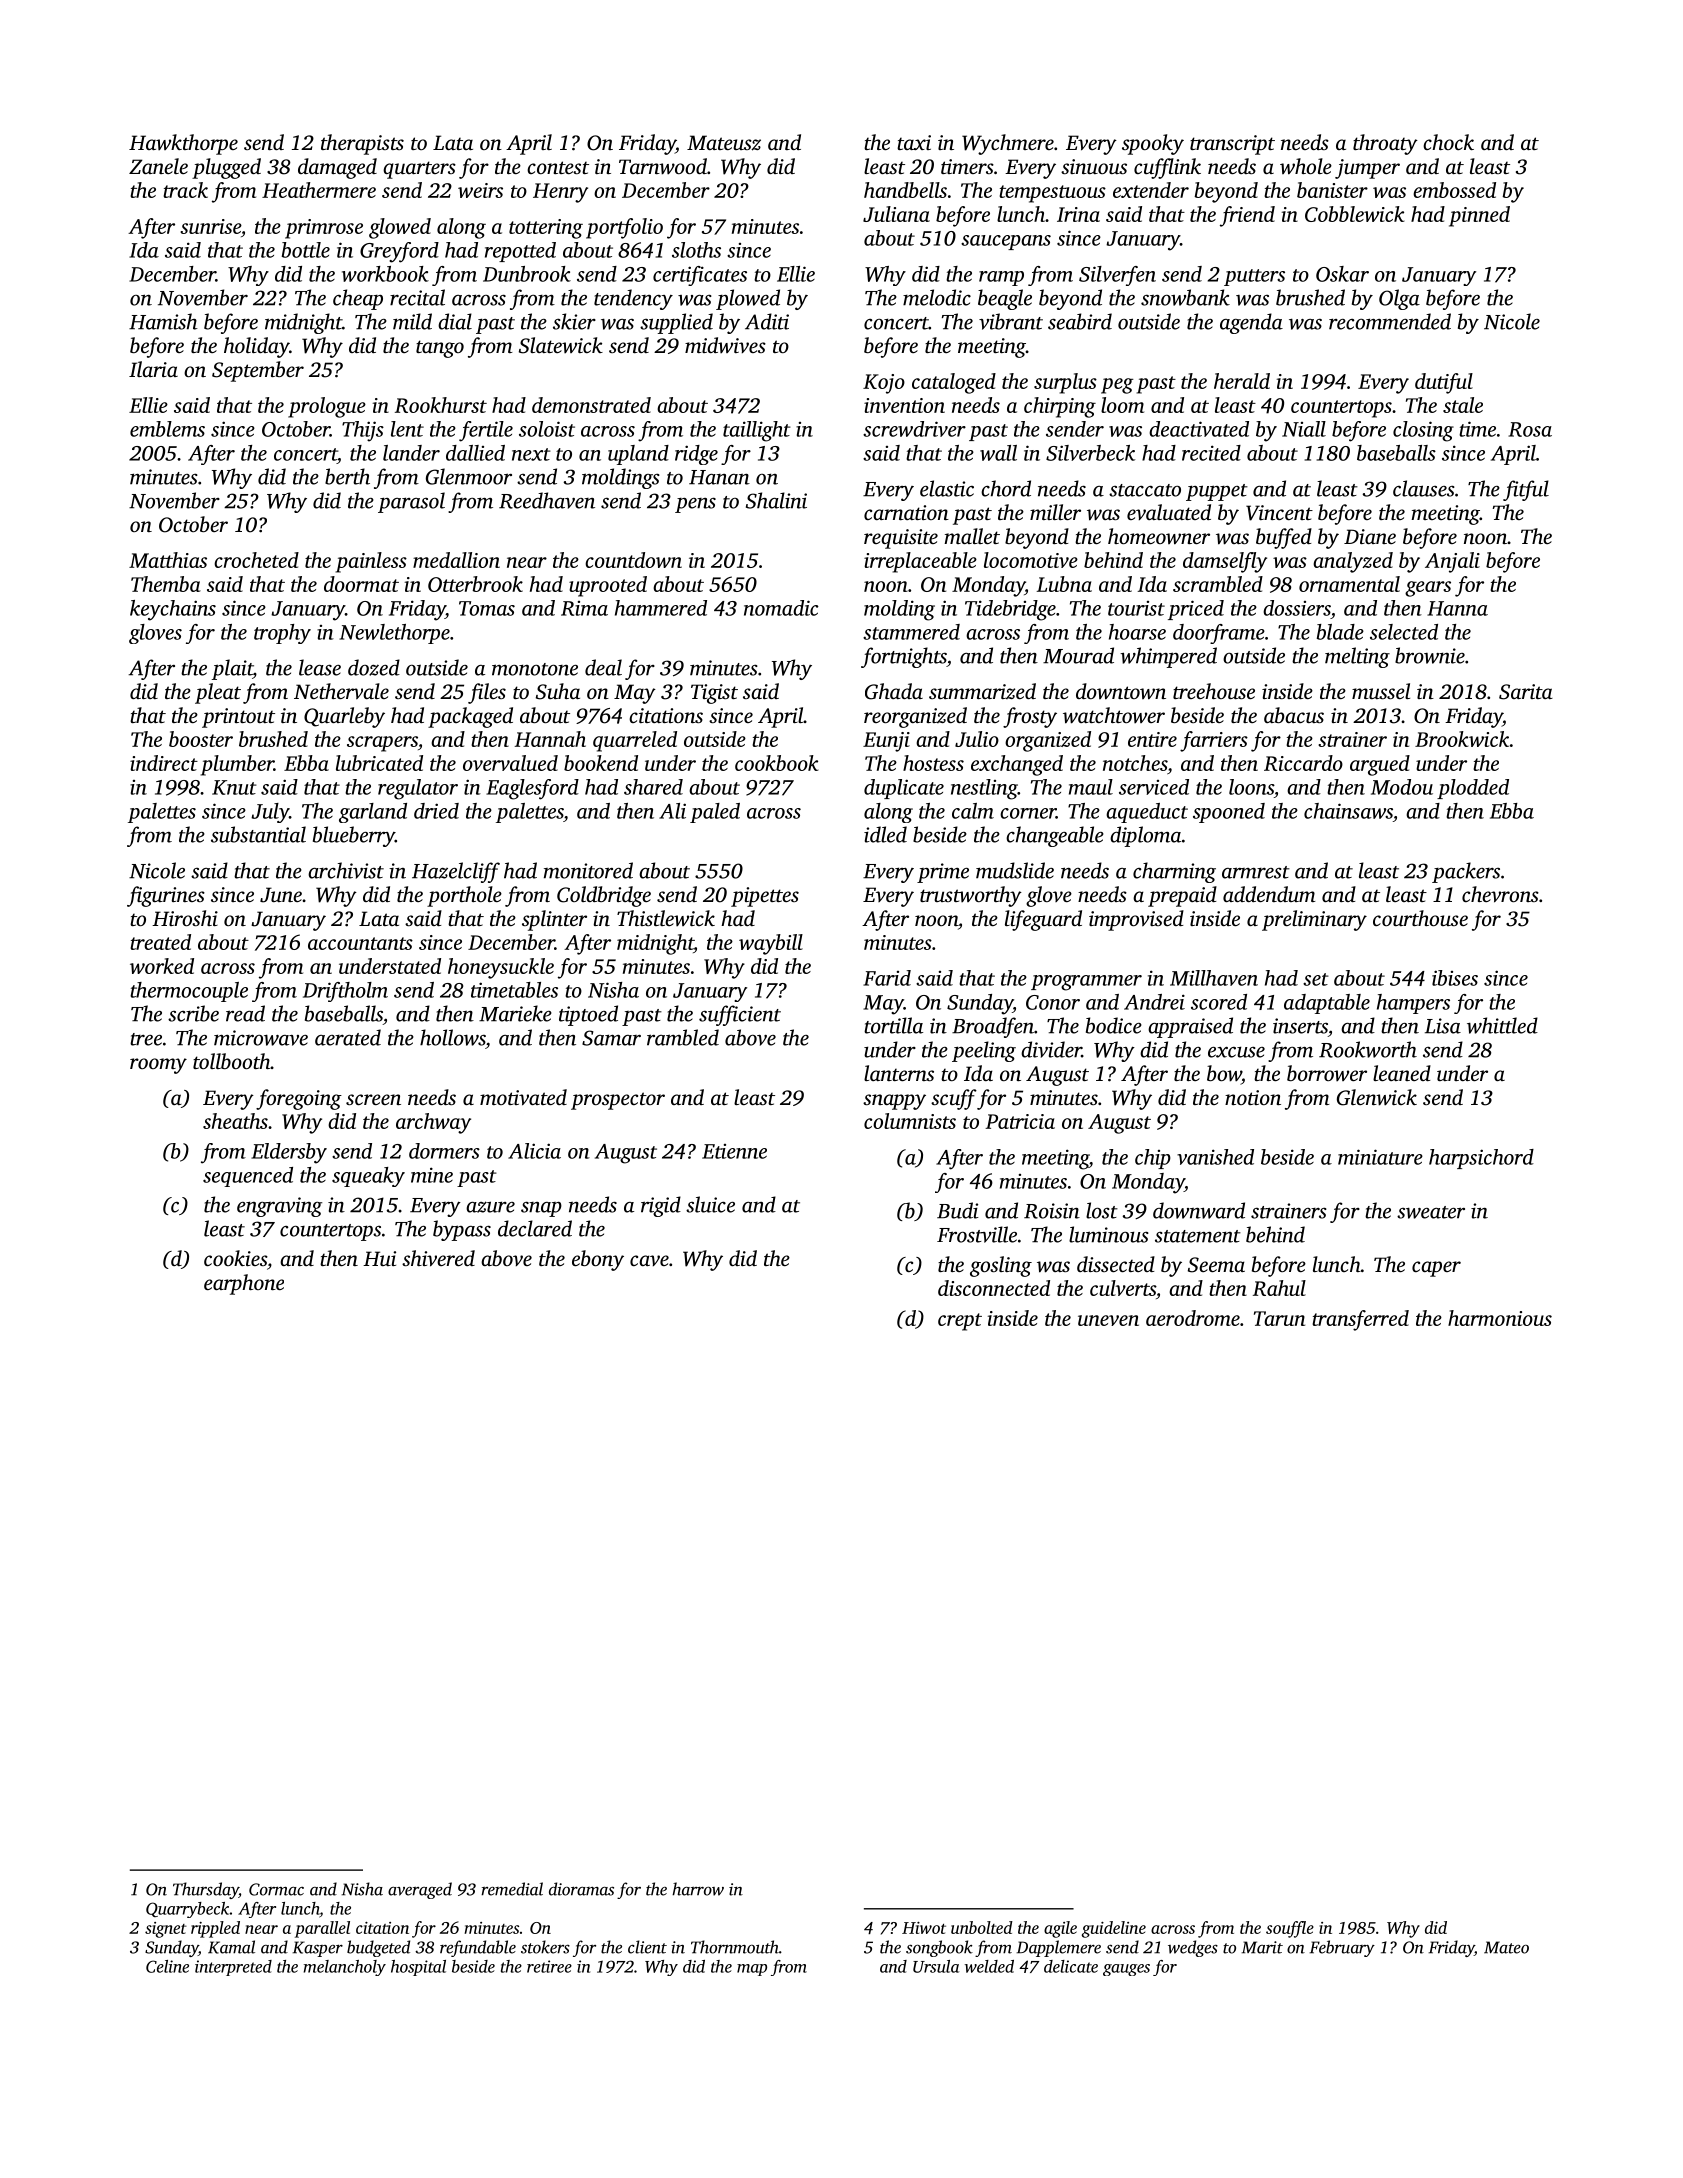 Image resolution: width=1683 pixels, height=2178 pixels. Describe the element at coordinates (1463, 405) in the screenshot. I see `stale` at that location.
